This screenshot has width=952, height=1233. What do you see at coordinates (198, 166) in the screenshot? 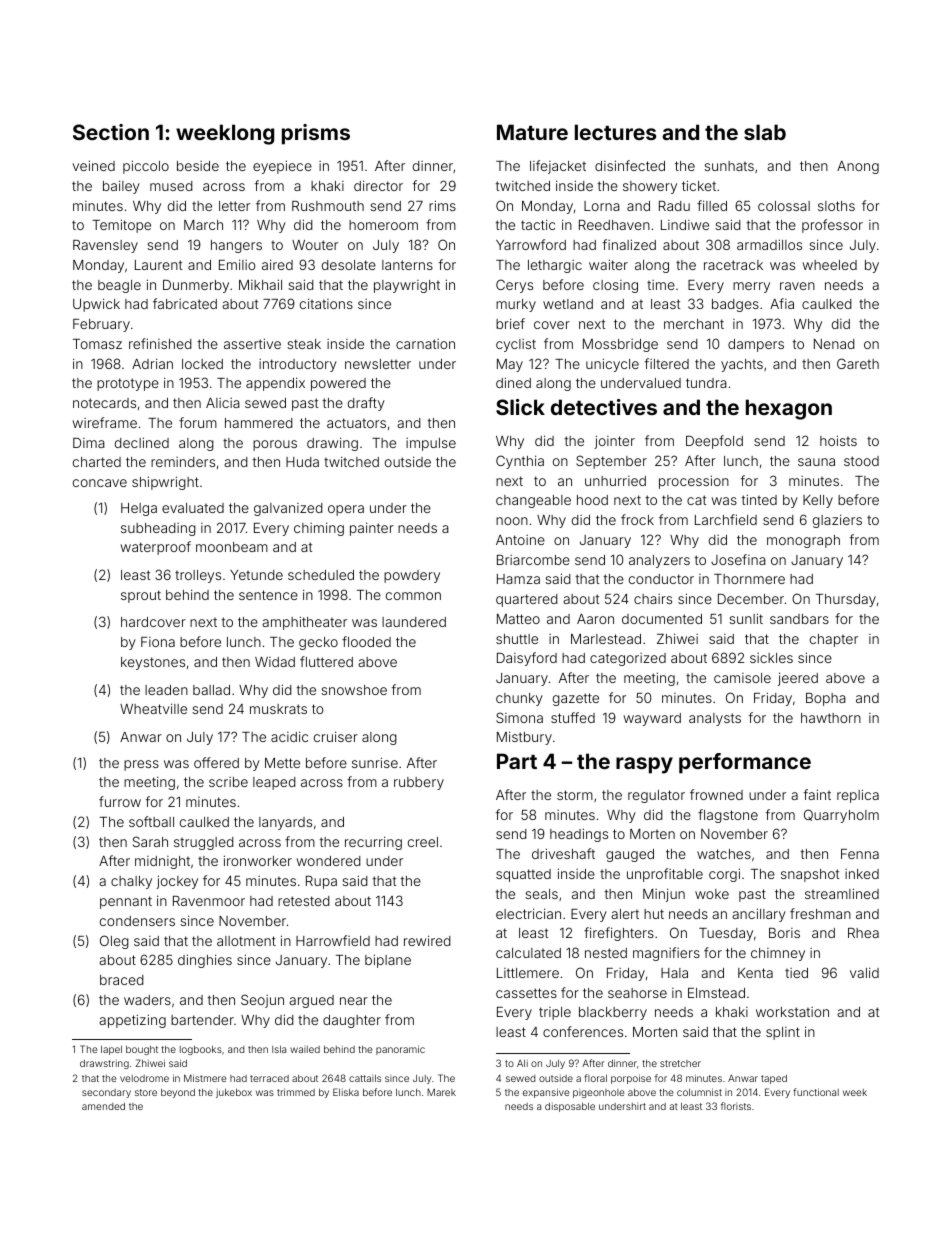
I see `beside` at bounding box center [198, 166].
